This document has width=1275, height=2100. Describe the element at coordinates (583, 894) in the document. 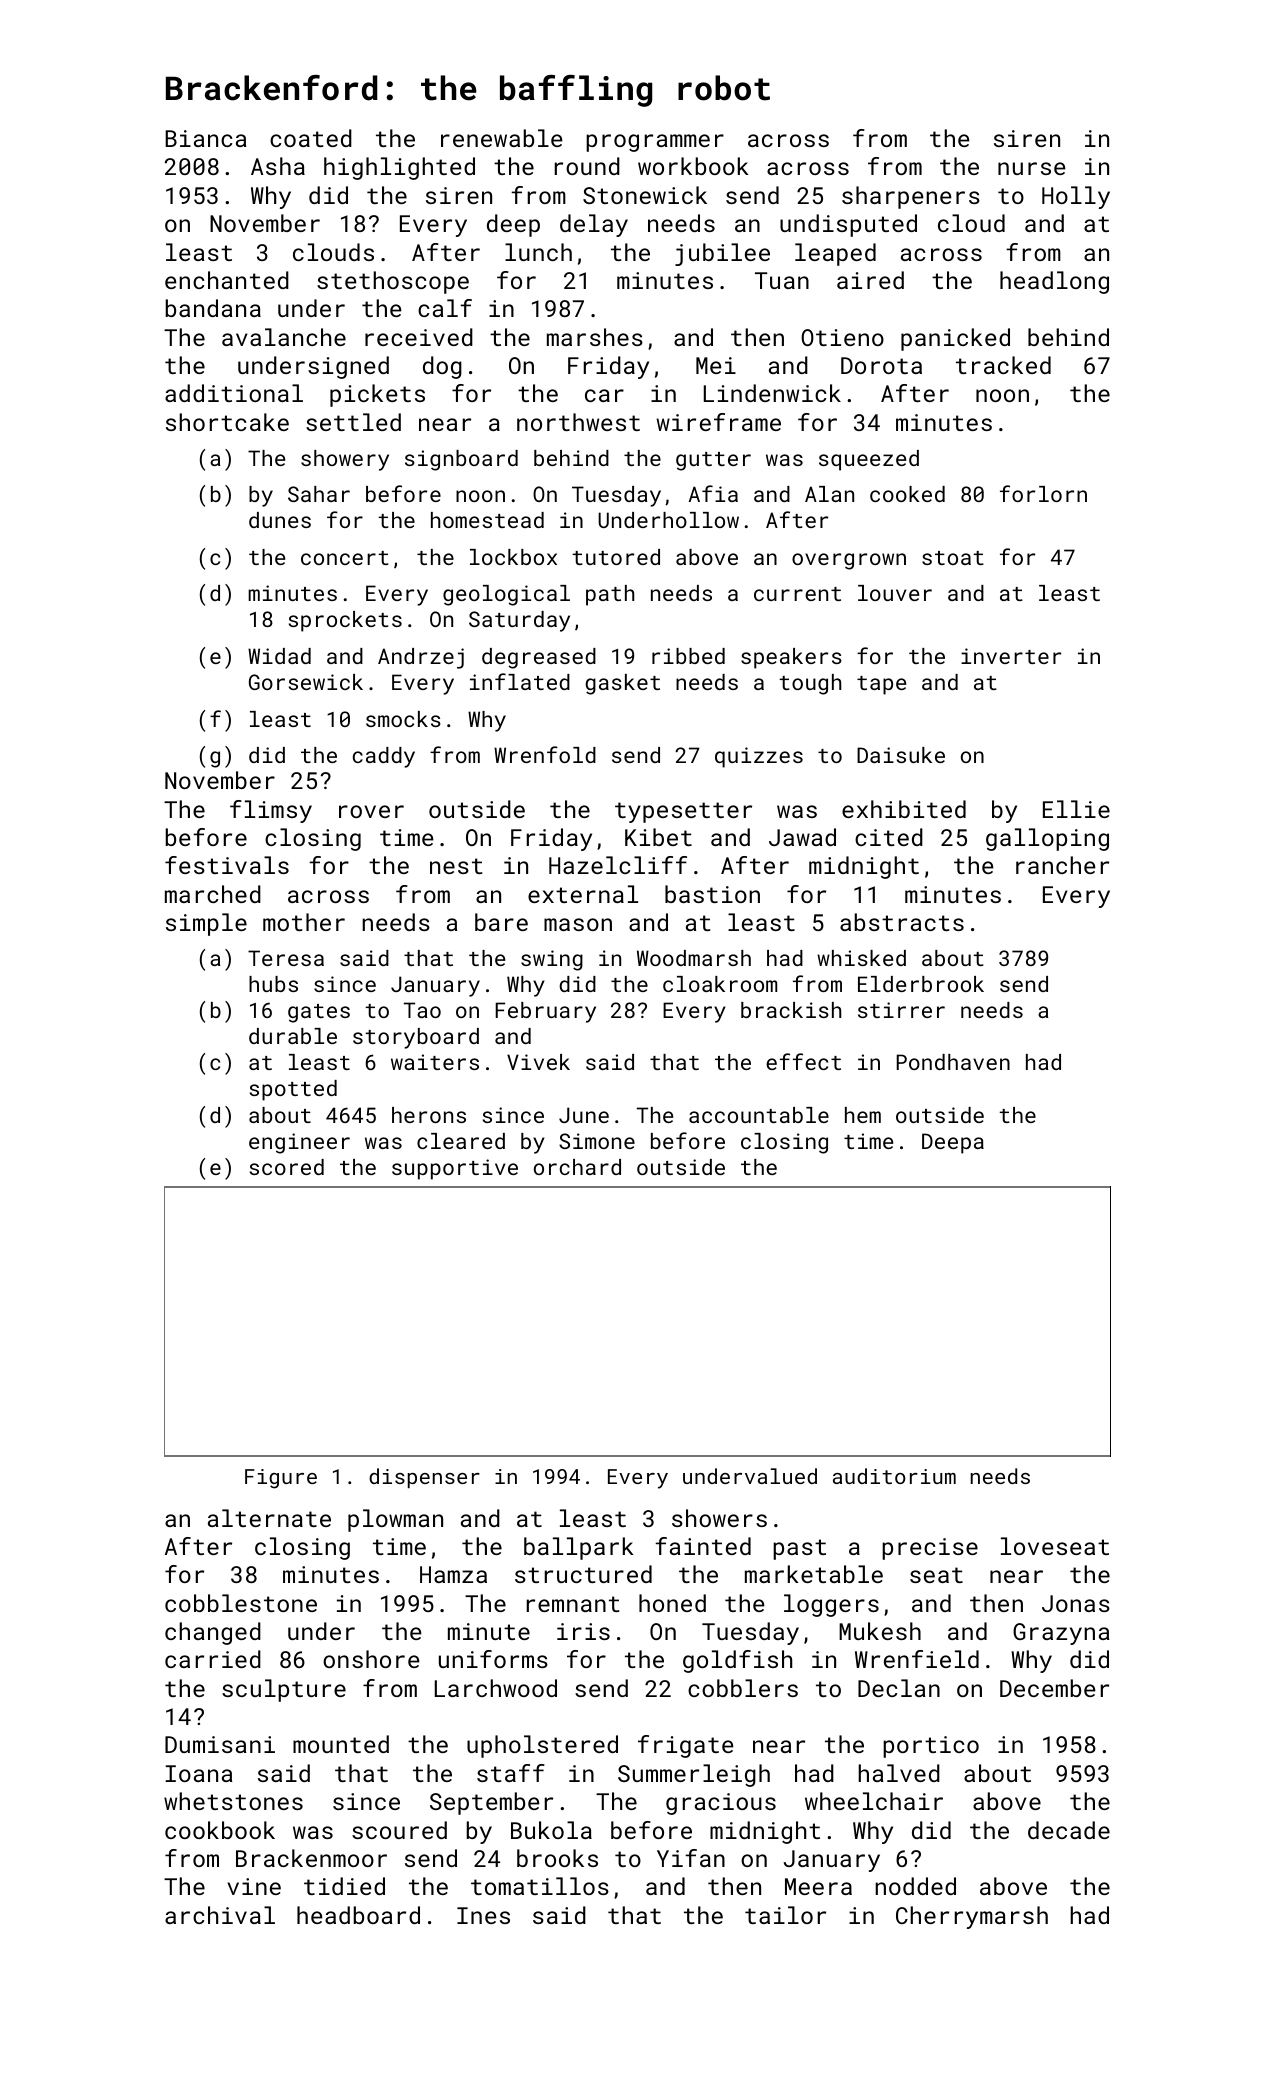

I see `external` at that location.
